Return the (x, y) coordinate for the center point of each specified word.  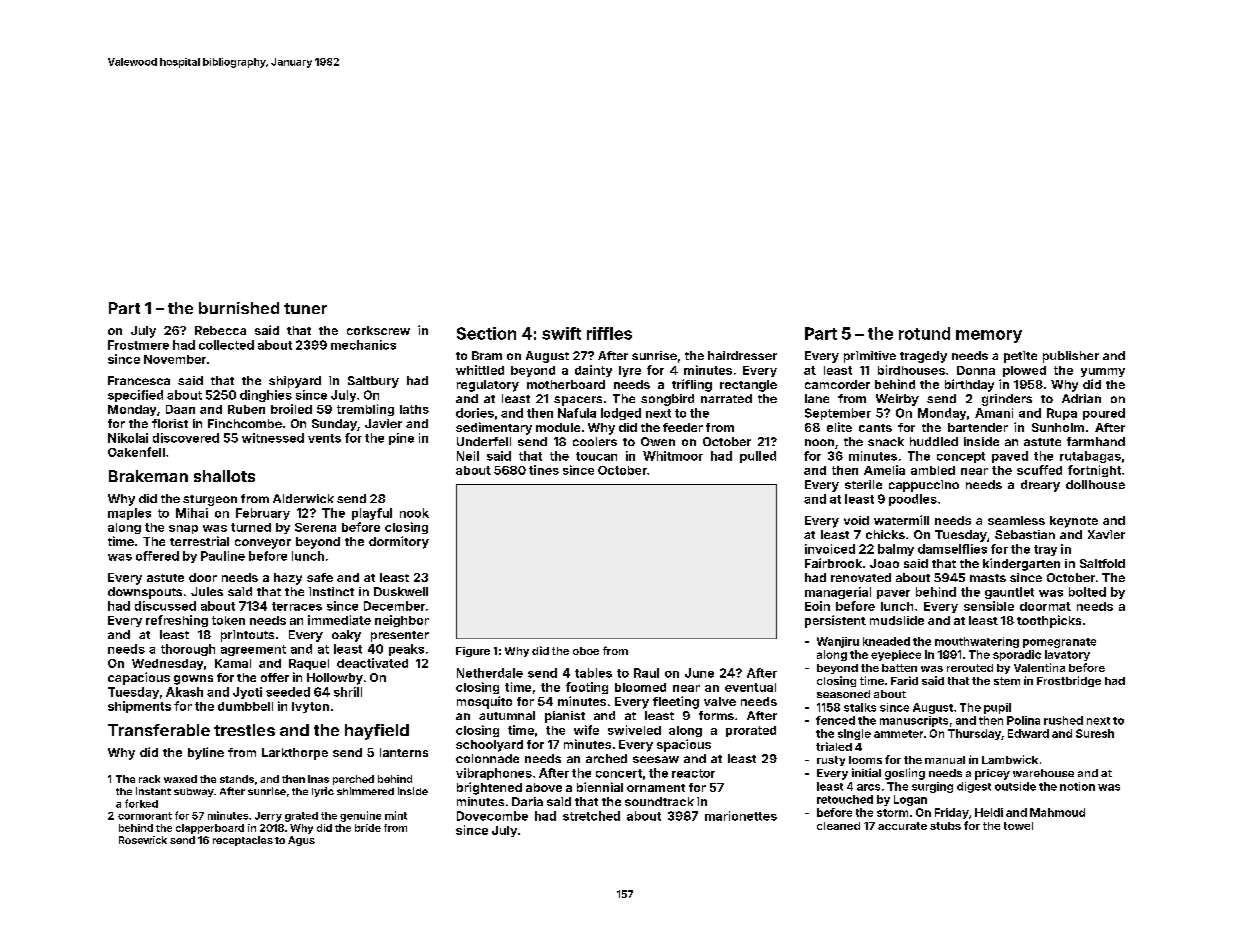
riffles (609, 333)
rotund (924, 333)
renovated (861, 577)
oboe (586, 651)
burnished (239, 308)
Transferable (159, 730)
